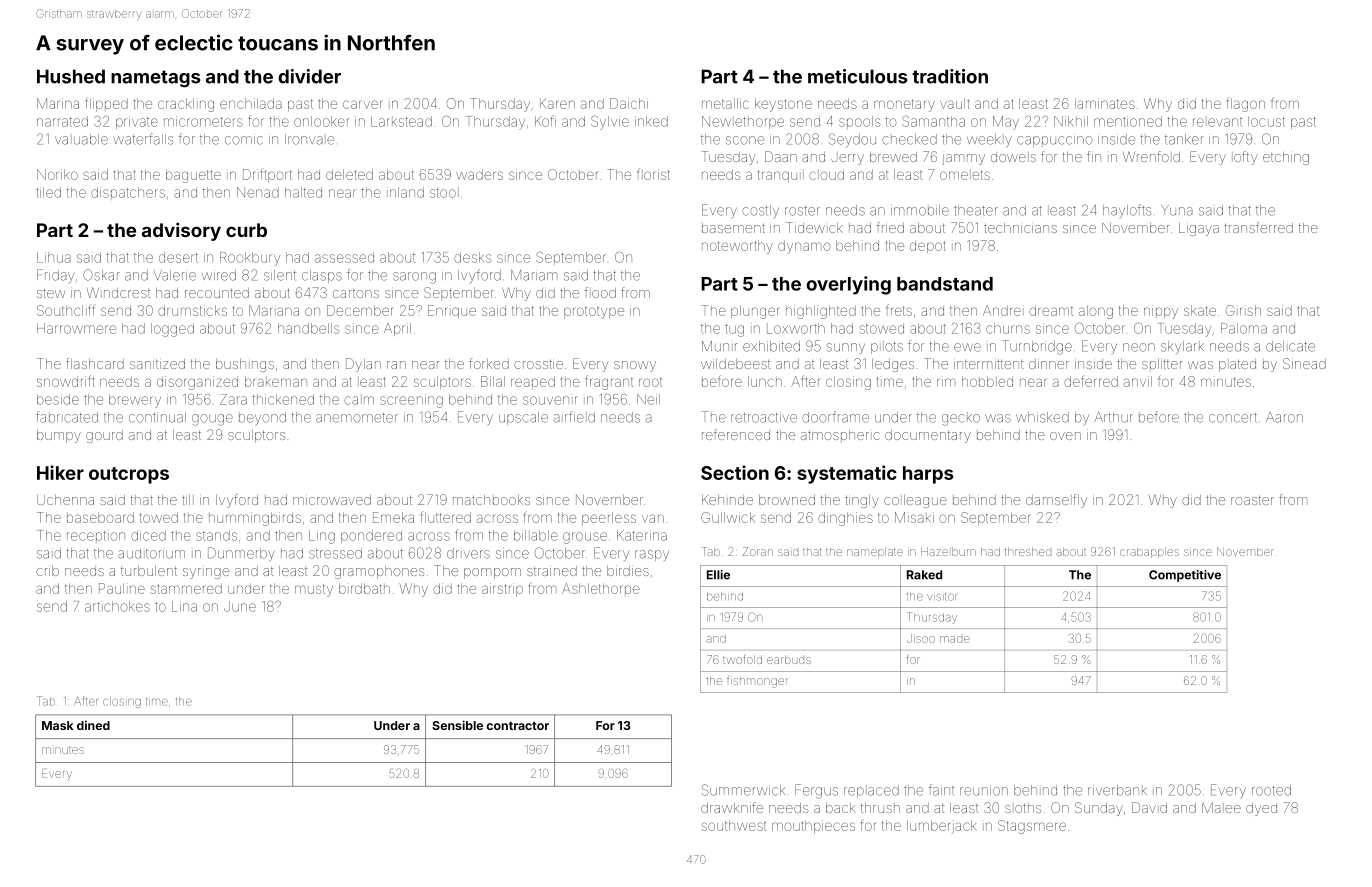  I want to click on billable, so click(536, 535).
